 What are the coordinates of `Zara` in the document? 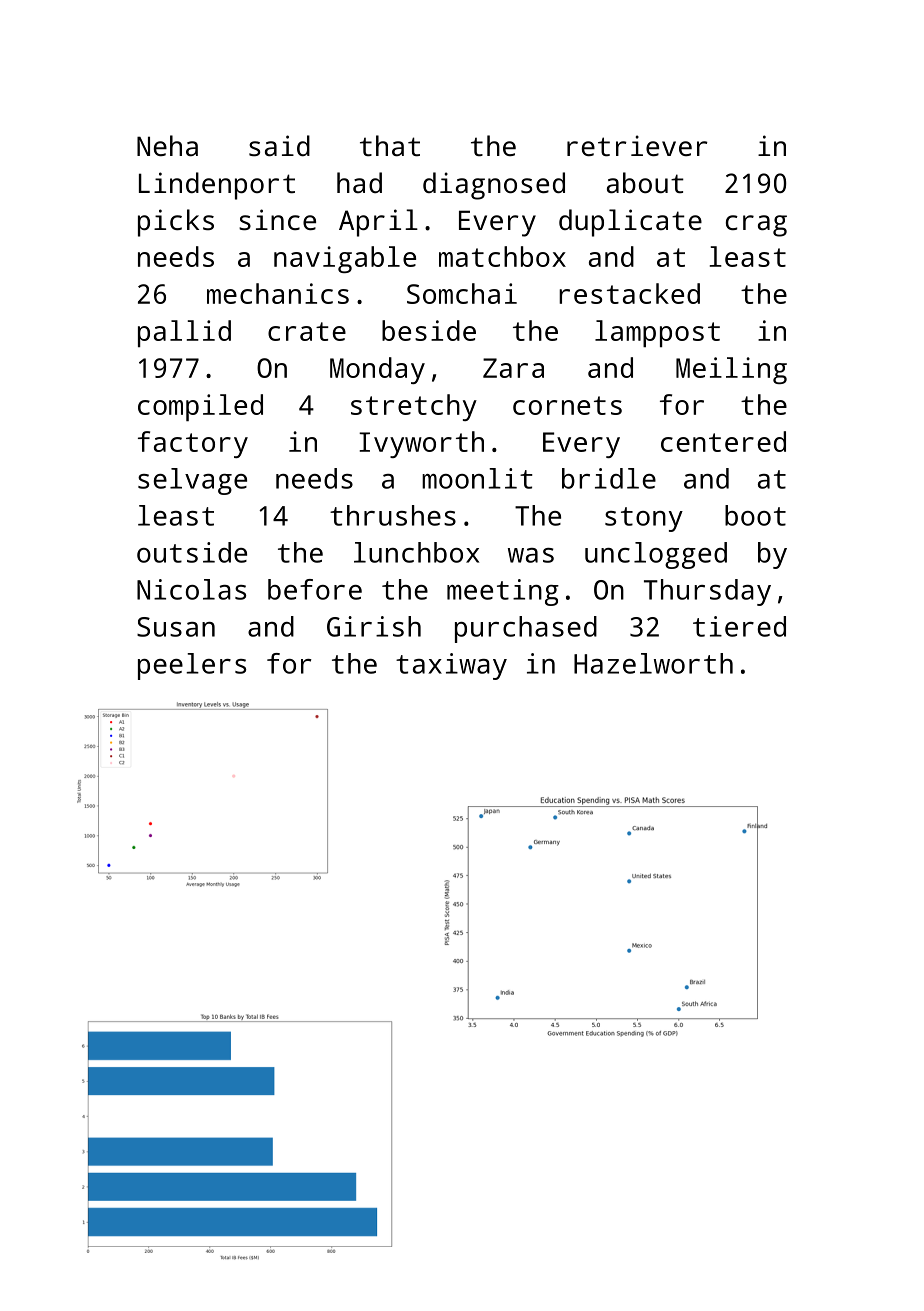 It's located at (513, 368).
